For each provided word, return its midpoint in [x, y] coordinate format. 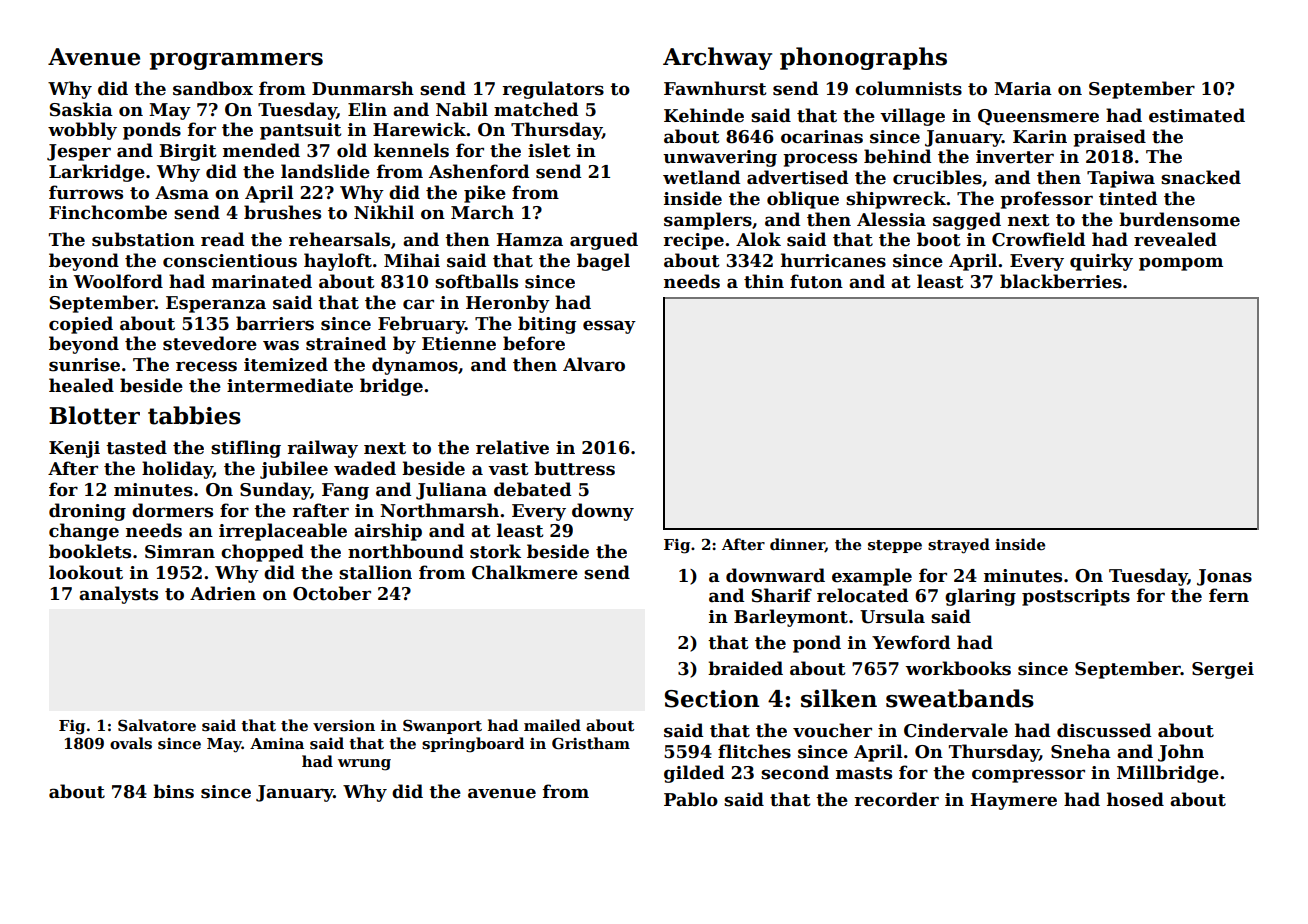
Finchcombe [108, 212]
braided [745, 668]
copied [81, 325]
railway [322, 449]
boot [939, 239]
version [344, 725]
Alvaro [594, 364]
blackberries [1061, 281]
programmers [236, 61]
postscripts [1076, 597]
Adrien [223, 593]
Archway [717, 58]
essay [609, 327]
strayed [959, 546]
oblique [803, 200]
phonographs [863, 58]
